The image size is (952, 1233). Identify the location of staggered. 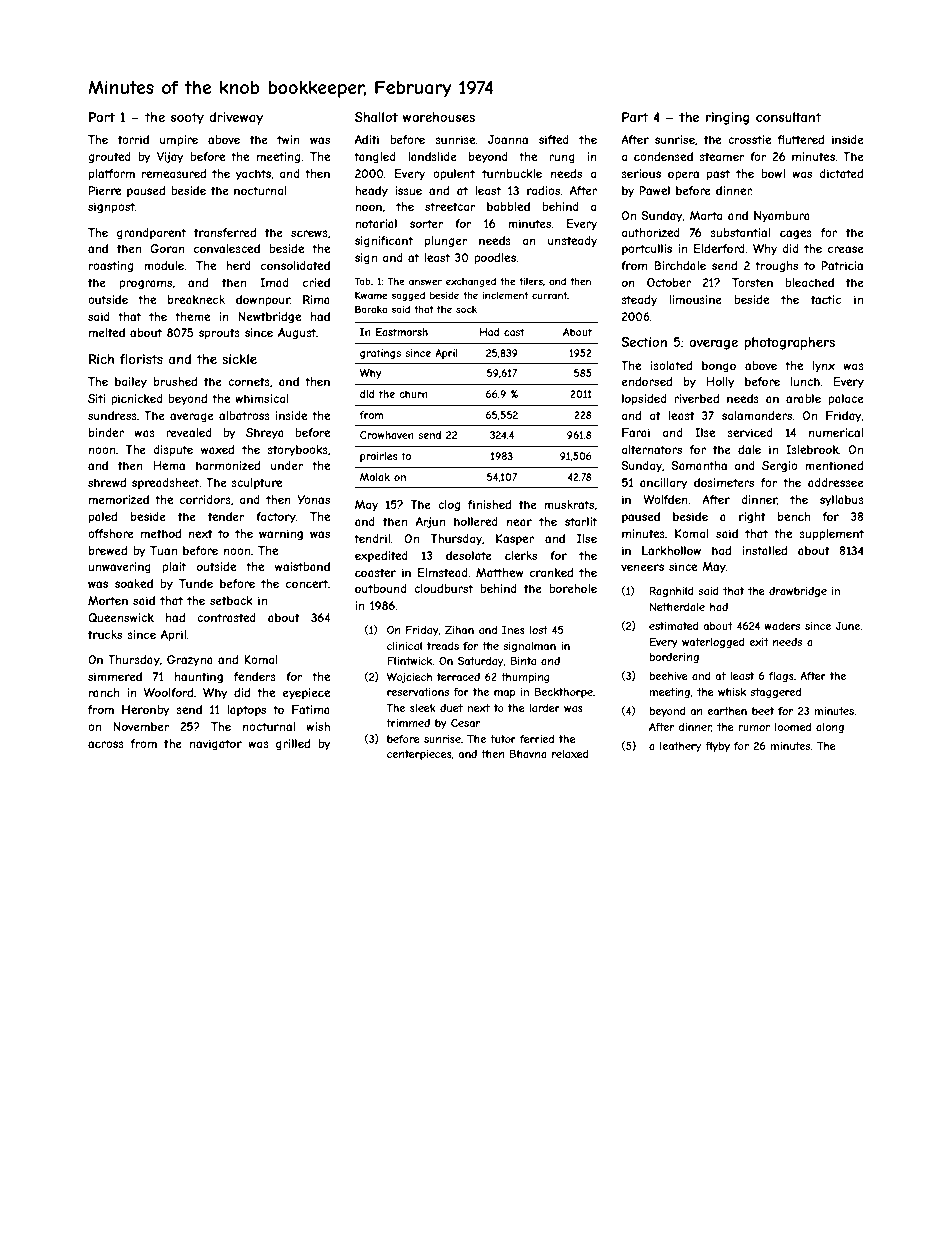
(775, 693).
